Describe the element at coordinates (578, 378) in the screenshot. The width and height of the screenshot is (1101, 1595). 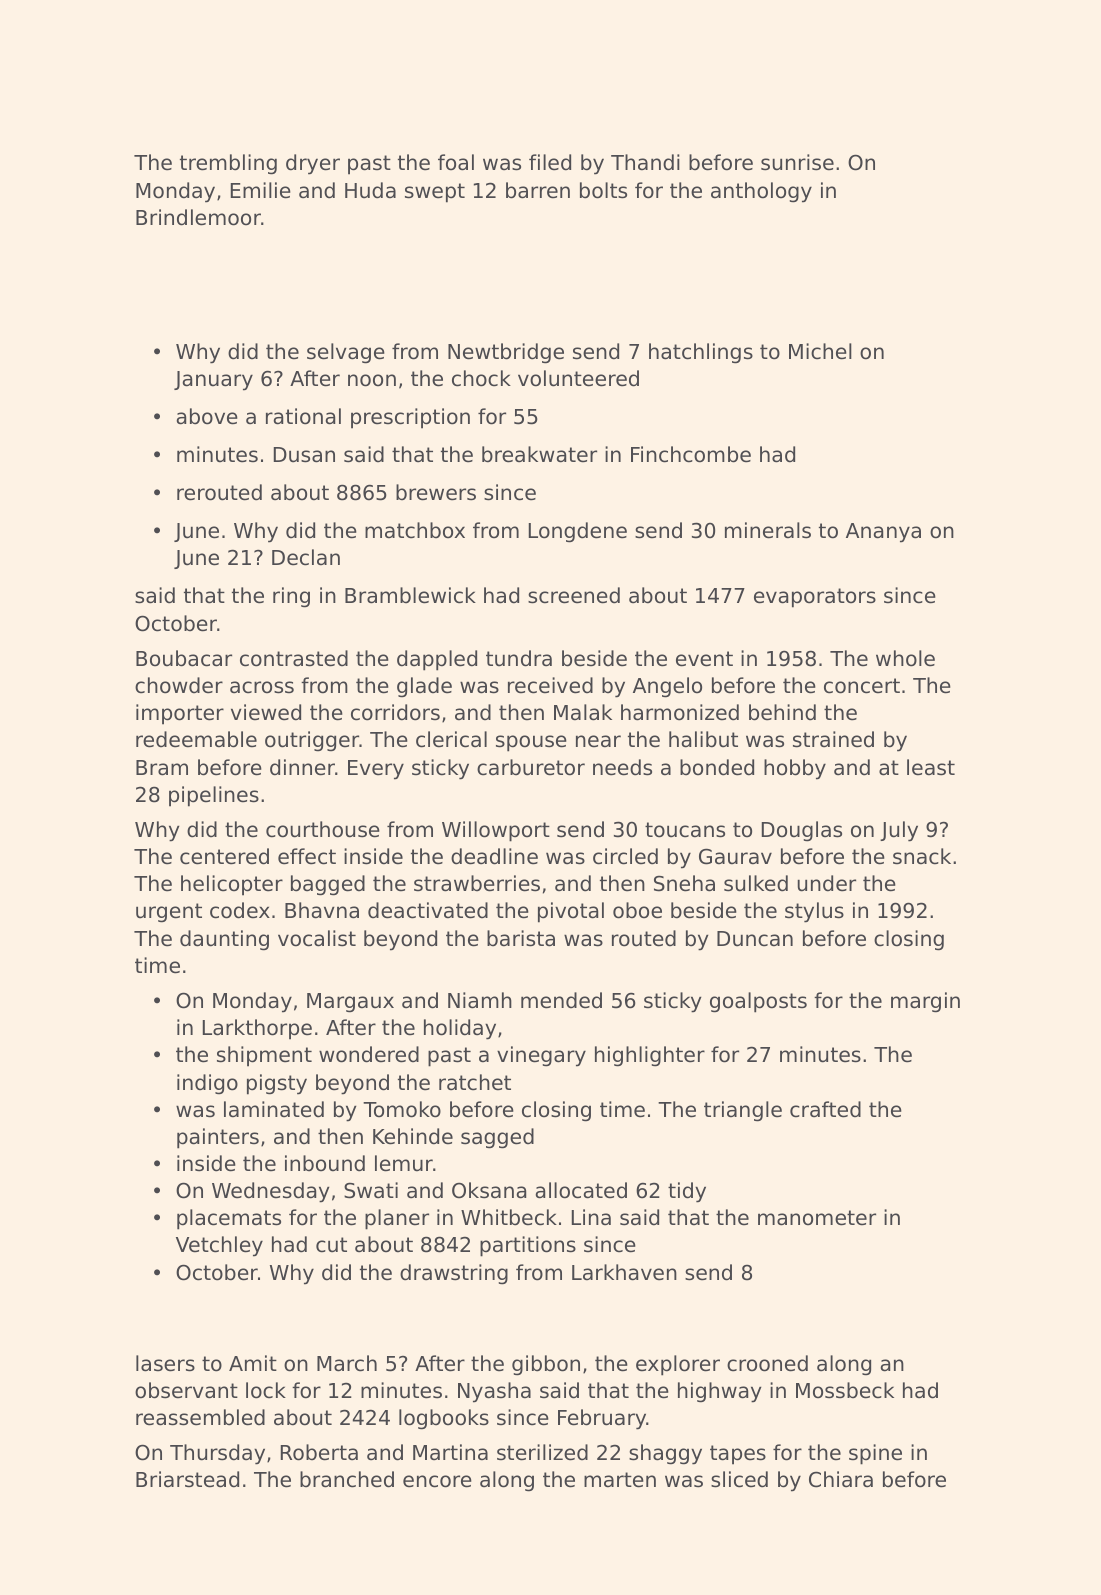
I see `volunteered` at that location.
